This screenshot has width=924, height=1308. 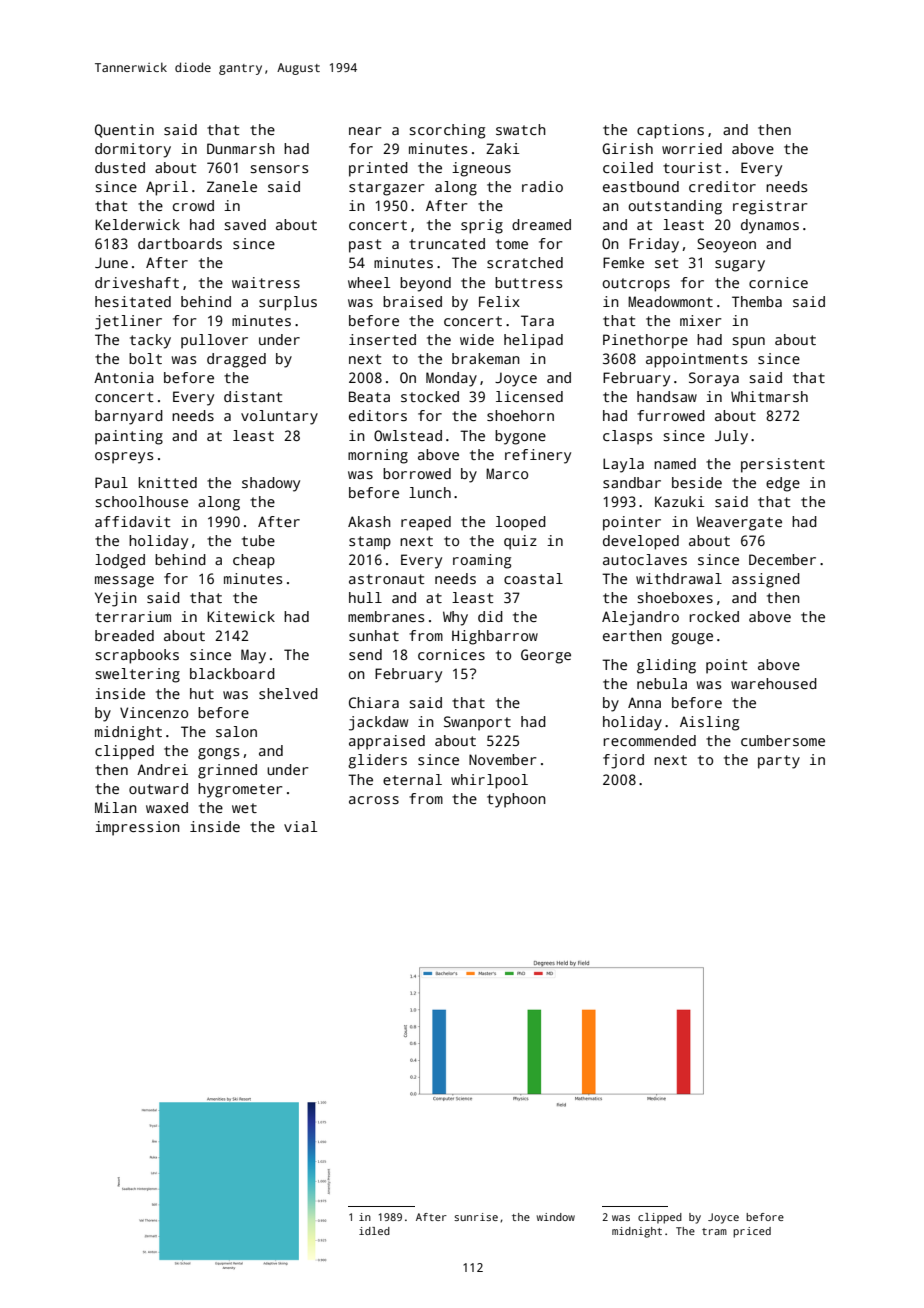 I want to click on Paul, so click(x=111, y=482).
